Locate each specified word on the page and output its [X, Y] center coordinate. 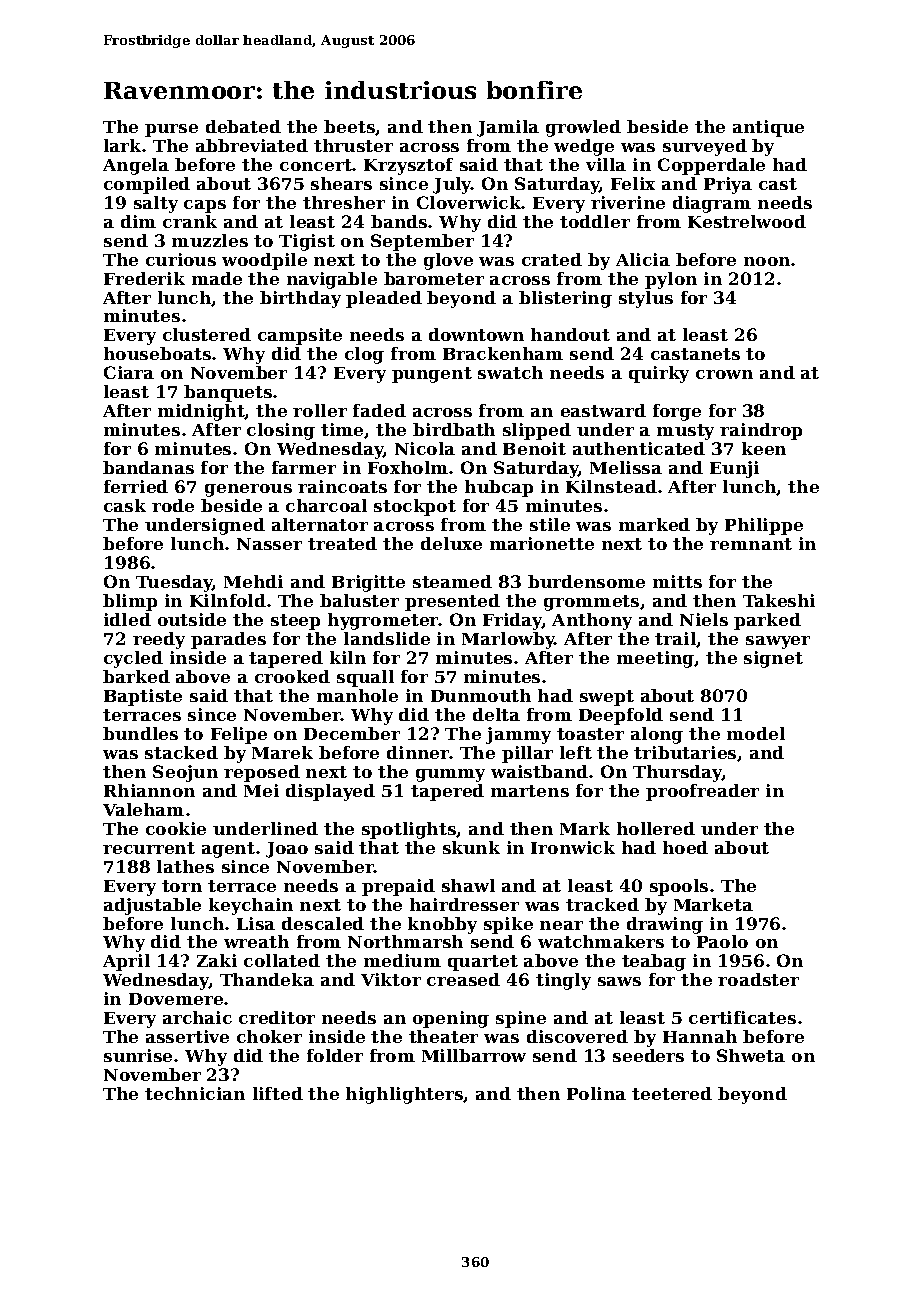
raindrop [761, 431]
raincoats [342, 486]
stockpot [415, 507]
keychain [251, 906]
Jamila [508, 128]
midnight [201, 412]
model [756, 733]
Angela [136, 166]
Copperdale [711, 166]
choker [269, 1036]
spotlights [409, 830]
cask [125, 505]
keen [764, 448]
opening [451, 1019]
